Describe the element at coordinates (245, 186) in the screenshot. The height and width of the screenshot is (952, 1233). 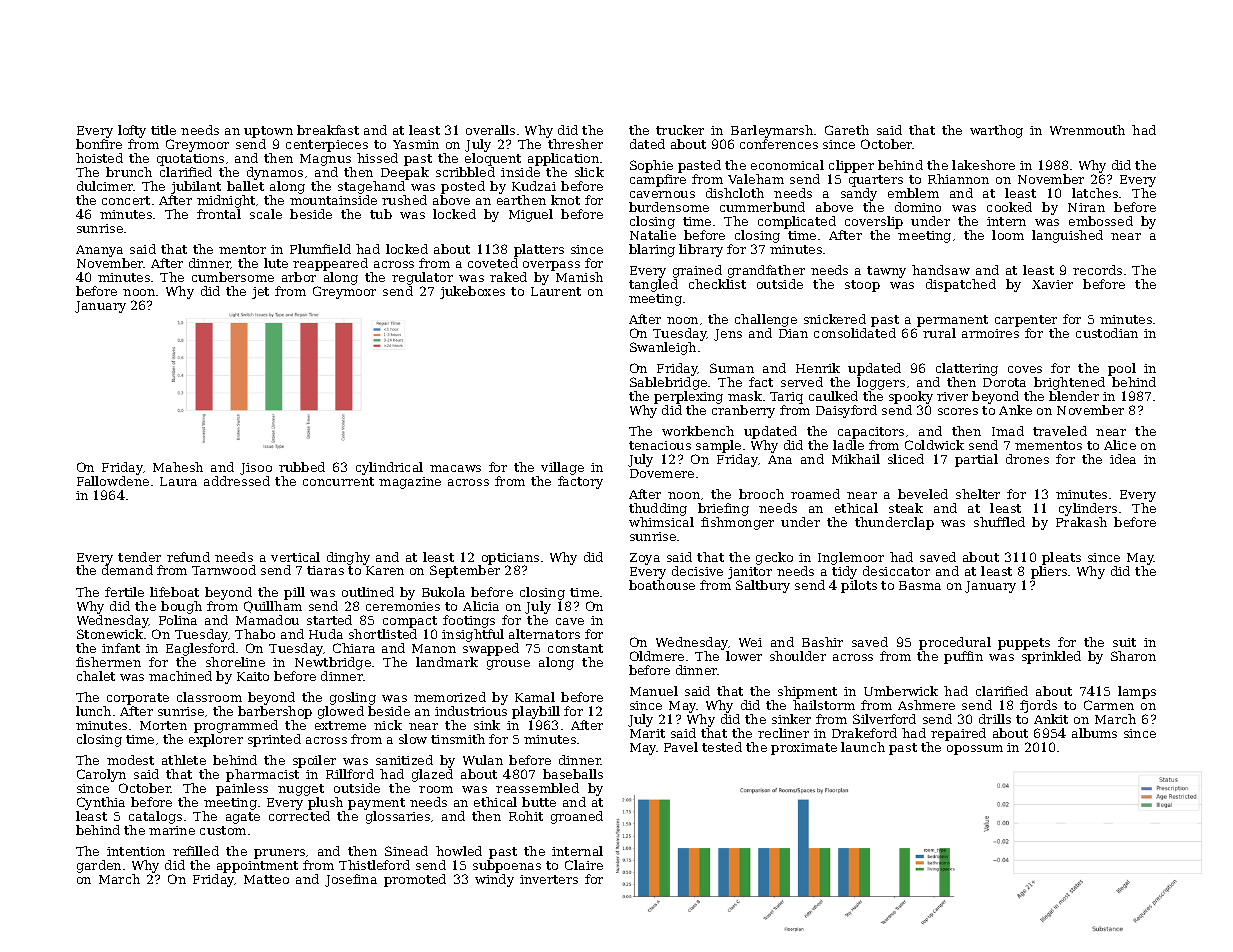
I see `ballet` at that location.
